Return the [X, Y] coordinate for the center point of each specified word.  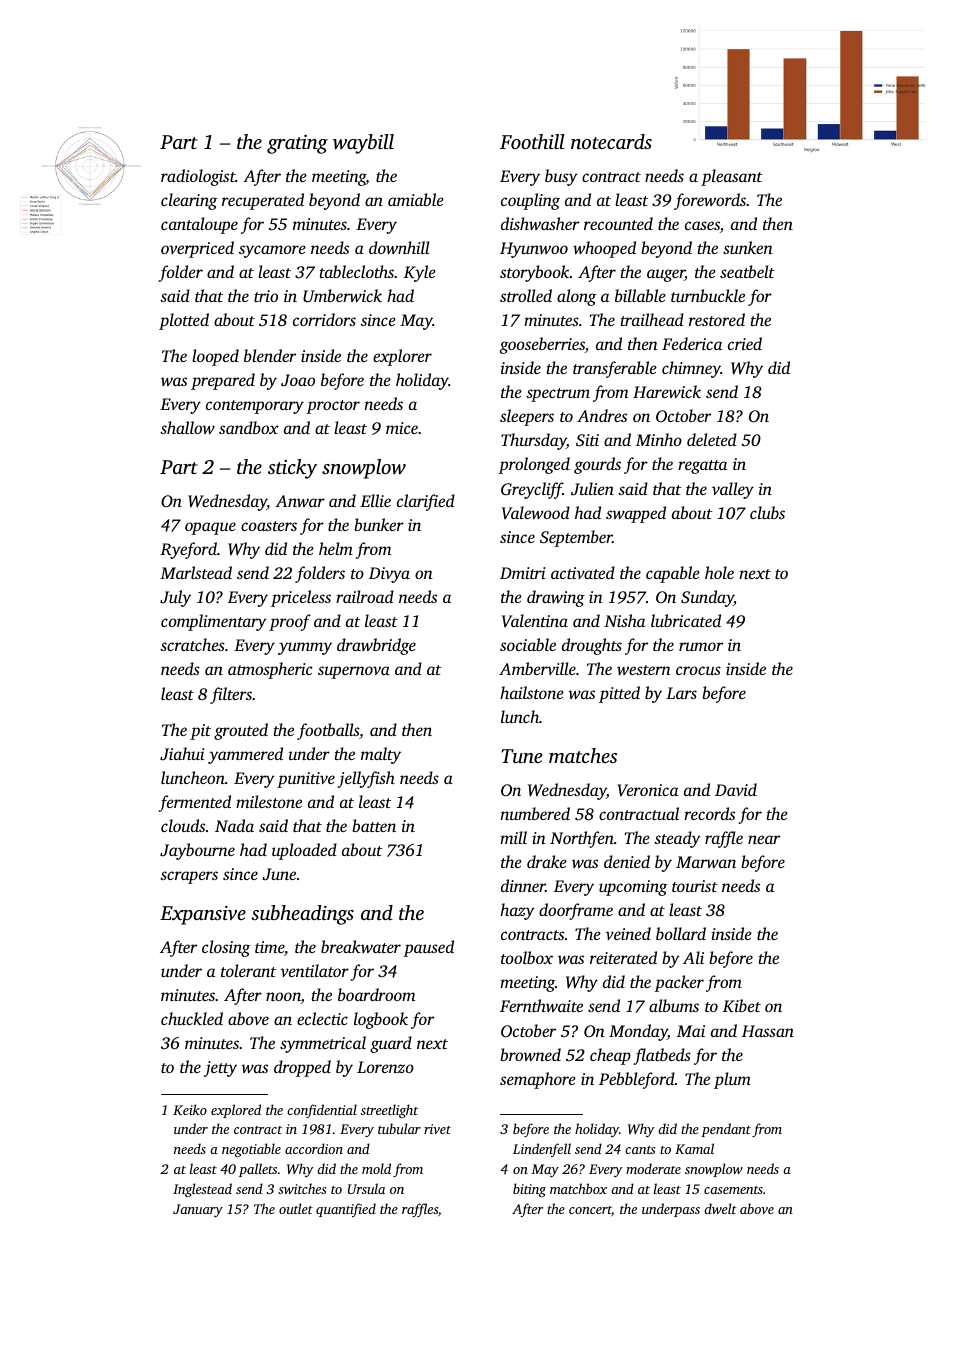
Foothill [532, 141]
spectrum [558, 395]
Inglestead [202, 1190]
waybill [363, 144]
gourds [597, 465]
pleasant [732, 177]
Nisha [624, 620]
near [764, 839]
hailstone [532, 692]
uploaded [304, 851]
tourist [695, 886]
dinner [523, 885]
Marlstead [196, 572]
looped [215, 357]
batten [374, 825]
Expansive [203, 915]
